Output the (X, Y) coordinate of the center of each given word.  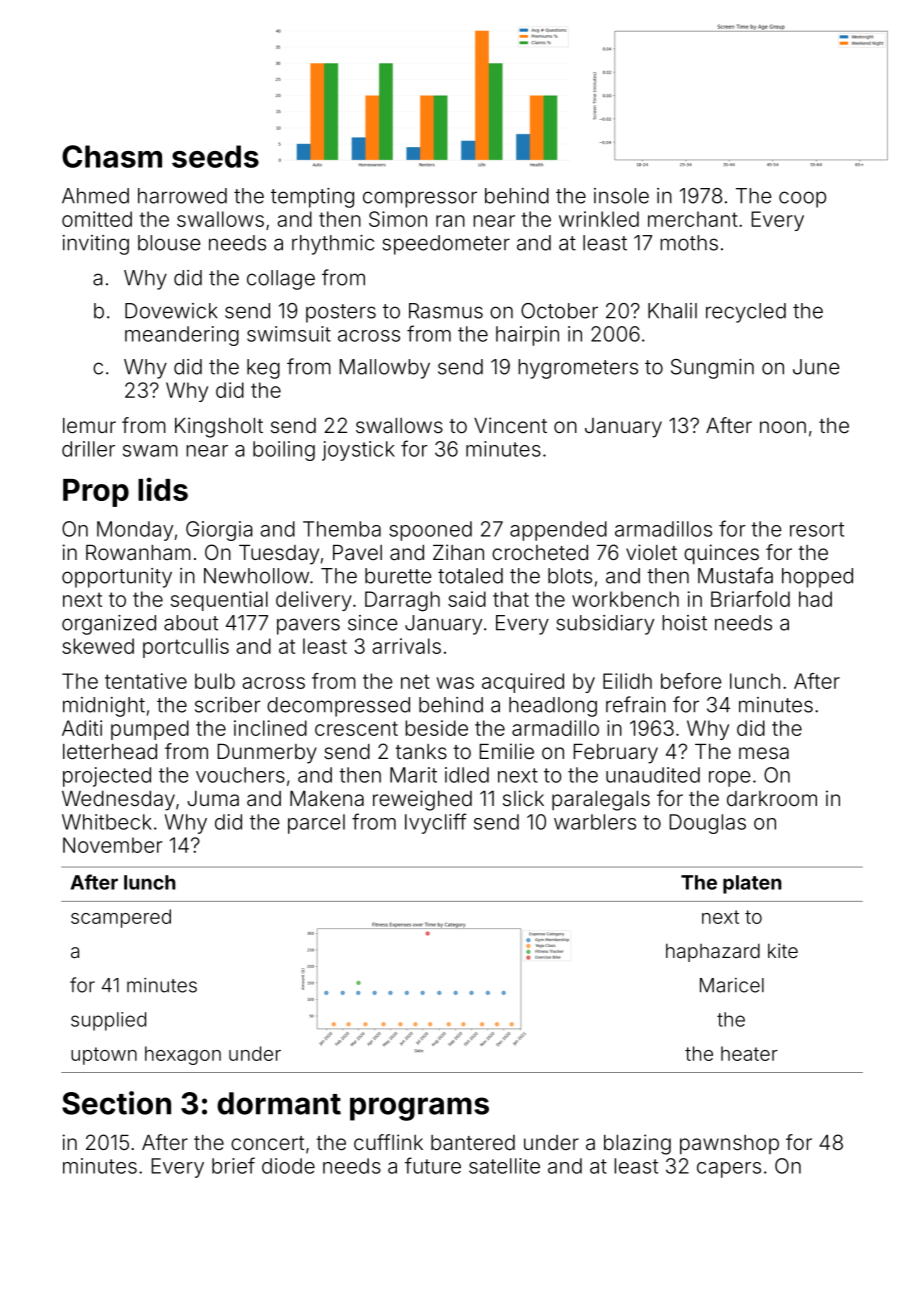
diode (288, 1166)
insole (621, 196)
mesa (764, 753)
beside (436, 728)
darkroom (772, 798)
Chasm (112, 156)
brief (233, 1165)
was (455, 683)
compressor (420, 199)
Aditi (82, 728)
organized (109, 625)
